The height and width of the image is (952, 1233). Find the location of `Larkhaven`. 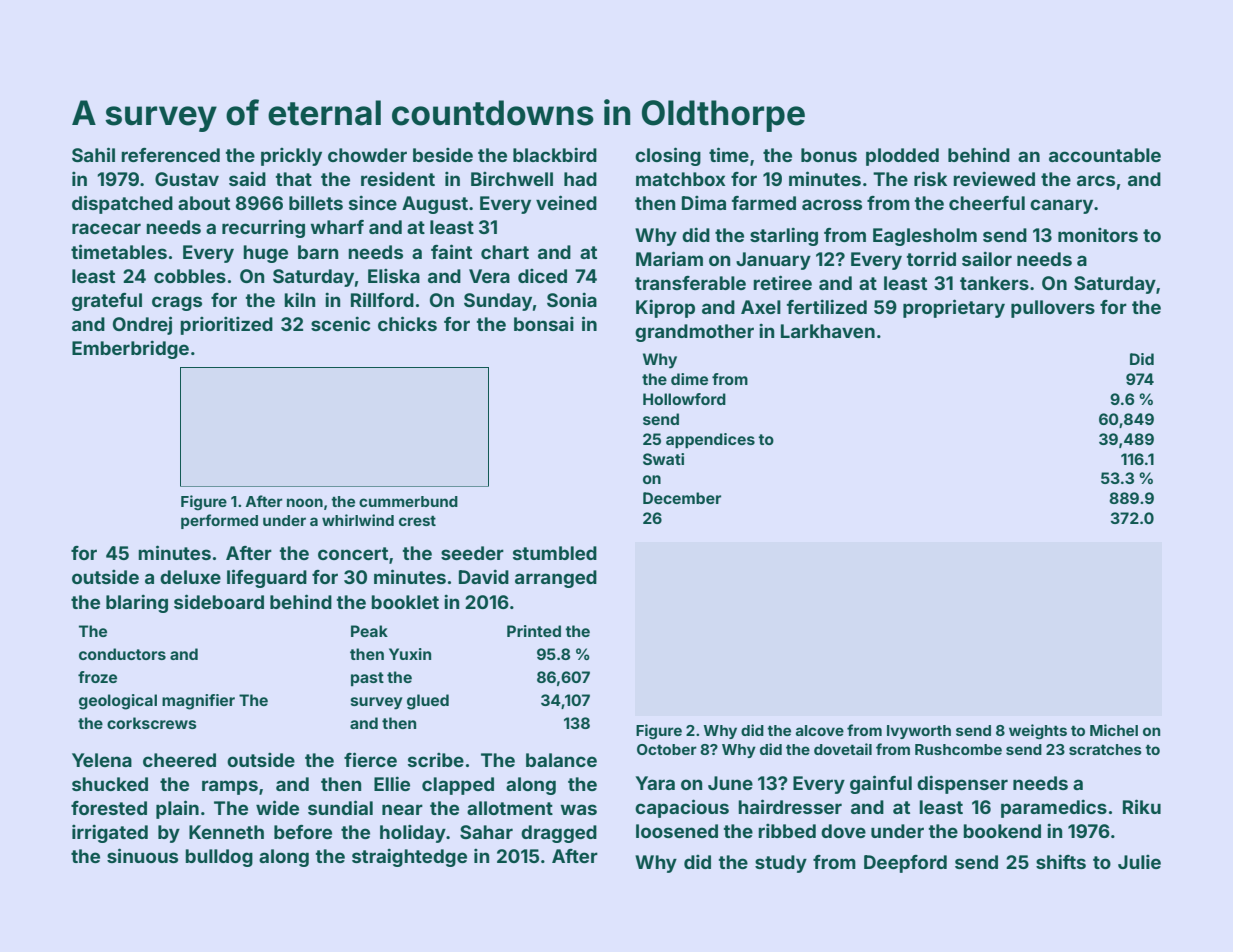

Larkhaven is located at coordinates (828, 331).
